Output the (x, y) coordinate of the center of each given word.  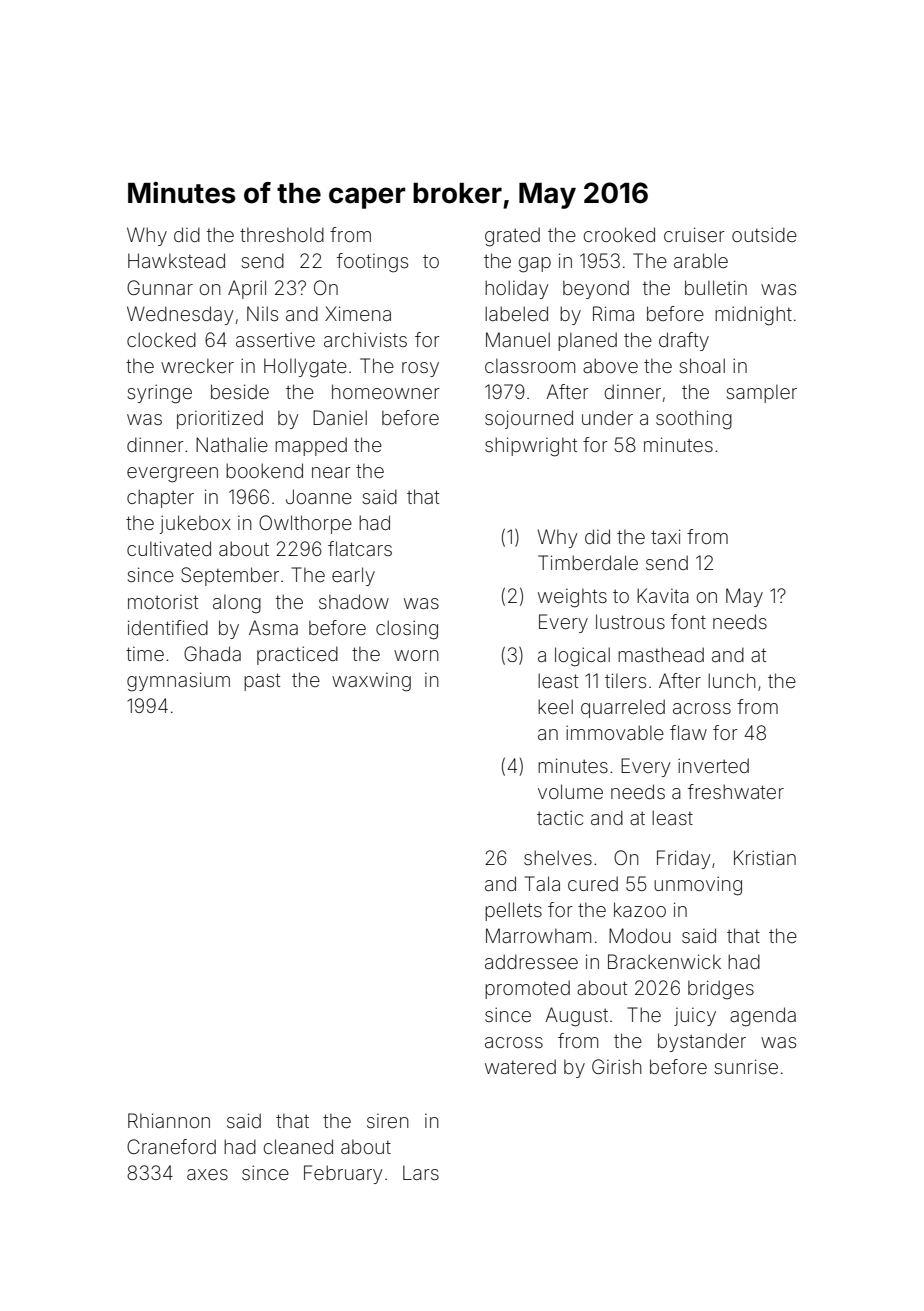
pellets (513, 911)
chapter (160, 498)
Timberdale (588, 562)
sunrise (746, 1066)
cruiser (694, 234)
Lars (421, 1172)
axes (207, 1174)
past (262, 682)
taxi (665, 536)
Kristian (765, 857)
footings (372, 263)
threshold (282, 234)
